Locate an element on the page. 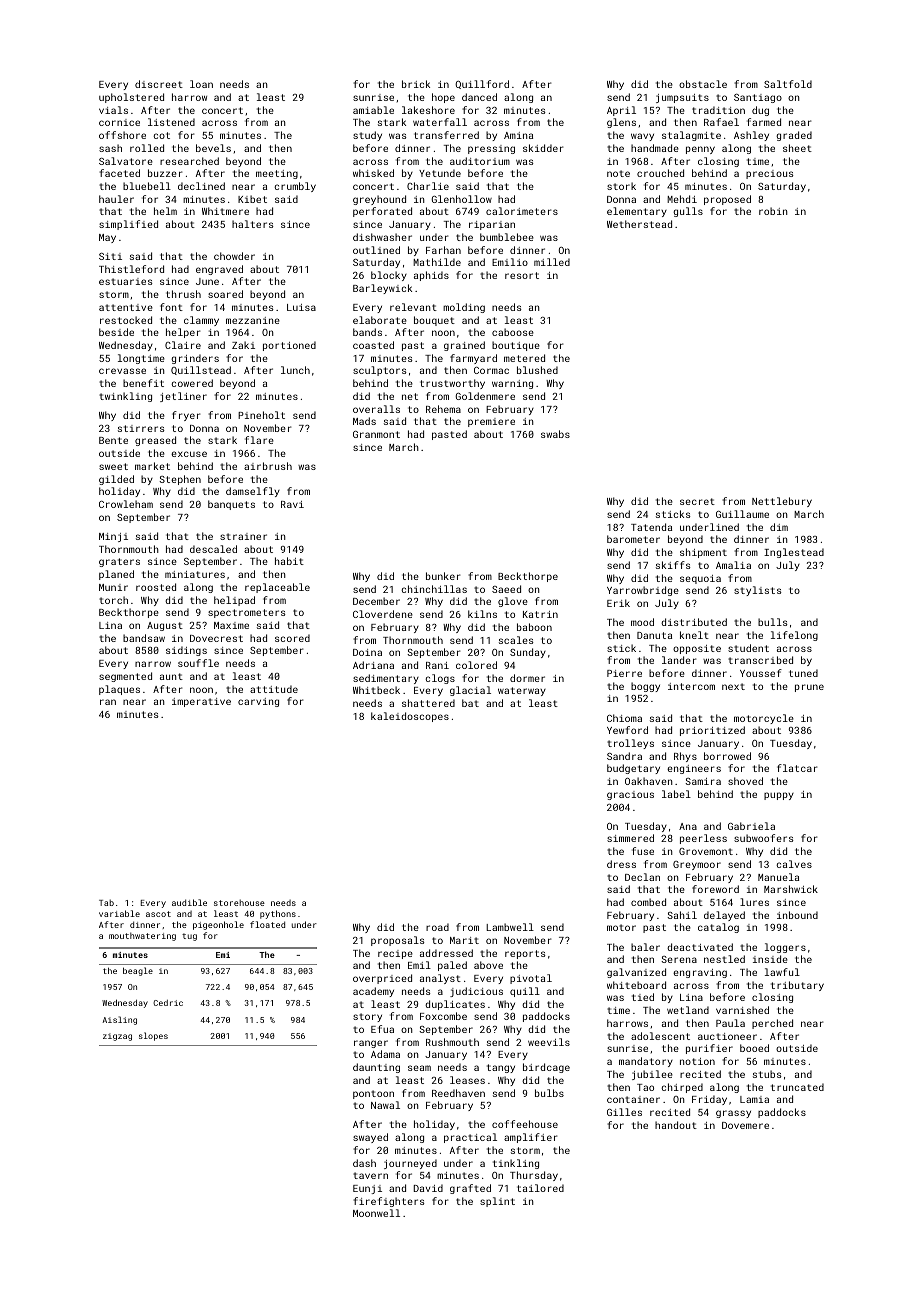  discreet is located at coordinates (159, 84).
